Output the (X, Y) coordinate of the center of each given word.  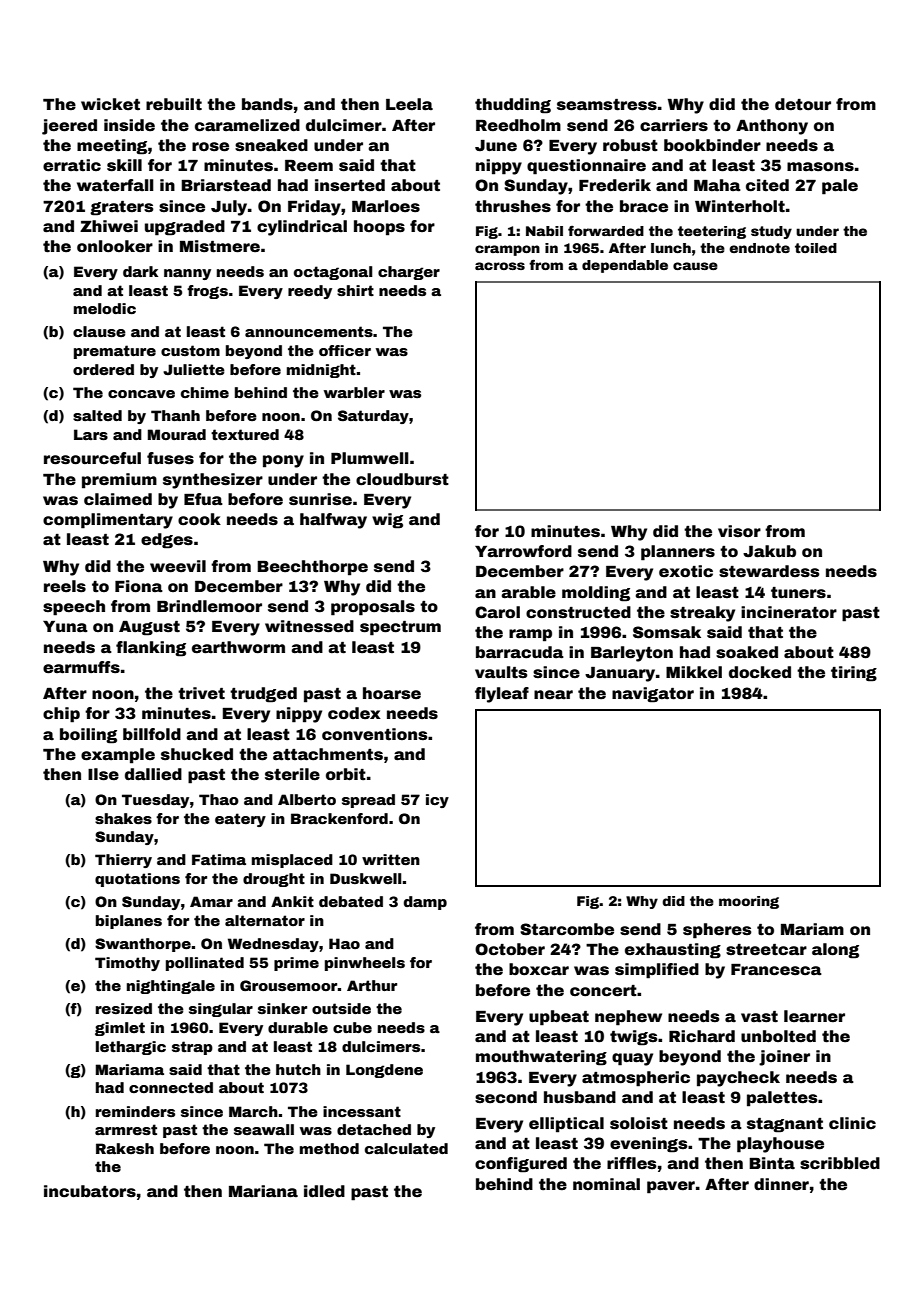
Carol (497, 612)
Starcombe (567, 929)
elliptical (566, 1125)
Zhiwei (109, 226)
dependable (625, 266)
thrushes (513, 206)
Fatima (219, 859)
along (835, 951)
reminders (135, 1111)
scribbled (840, 1163)
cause (695, 266)
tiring (854, 674)
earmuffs (81, 667)
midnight (321, 371)
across (500, 266)
